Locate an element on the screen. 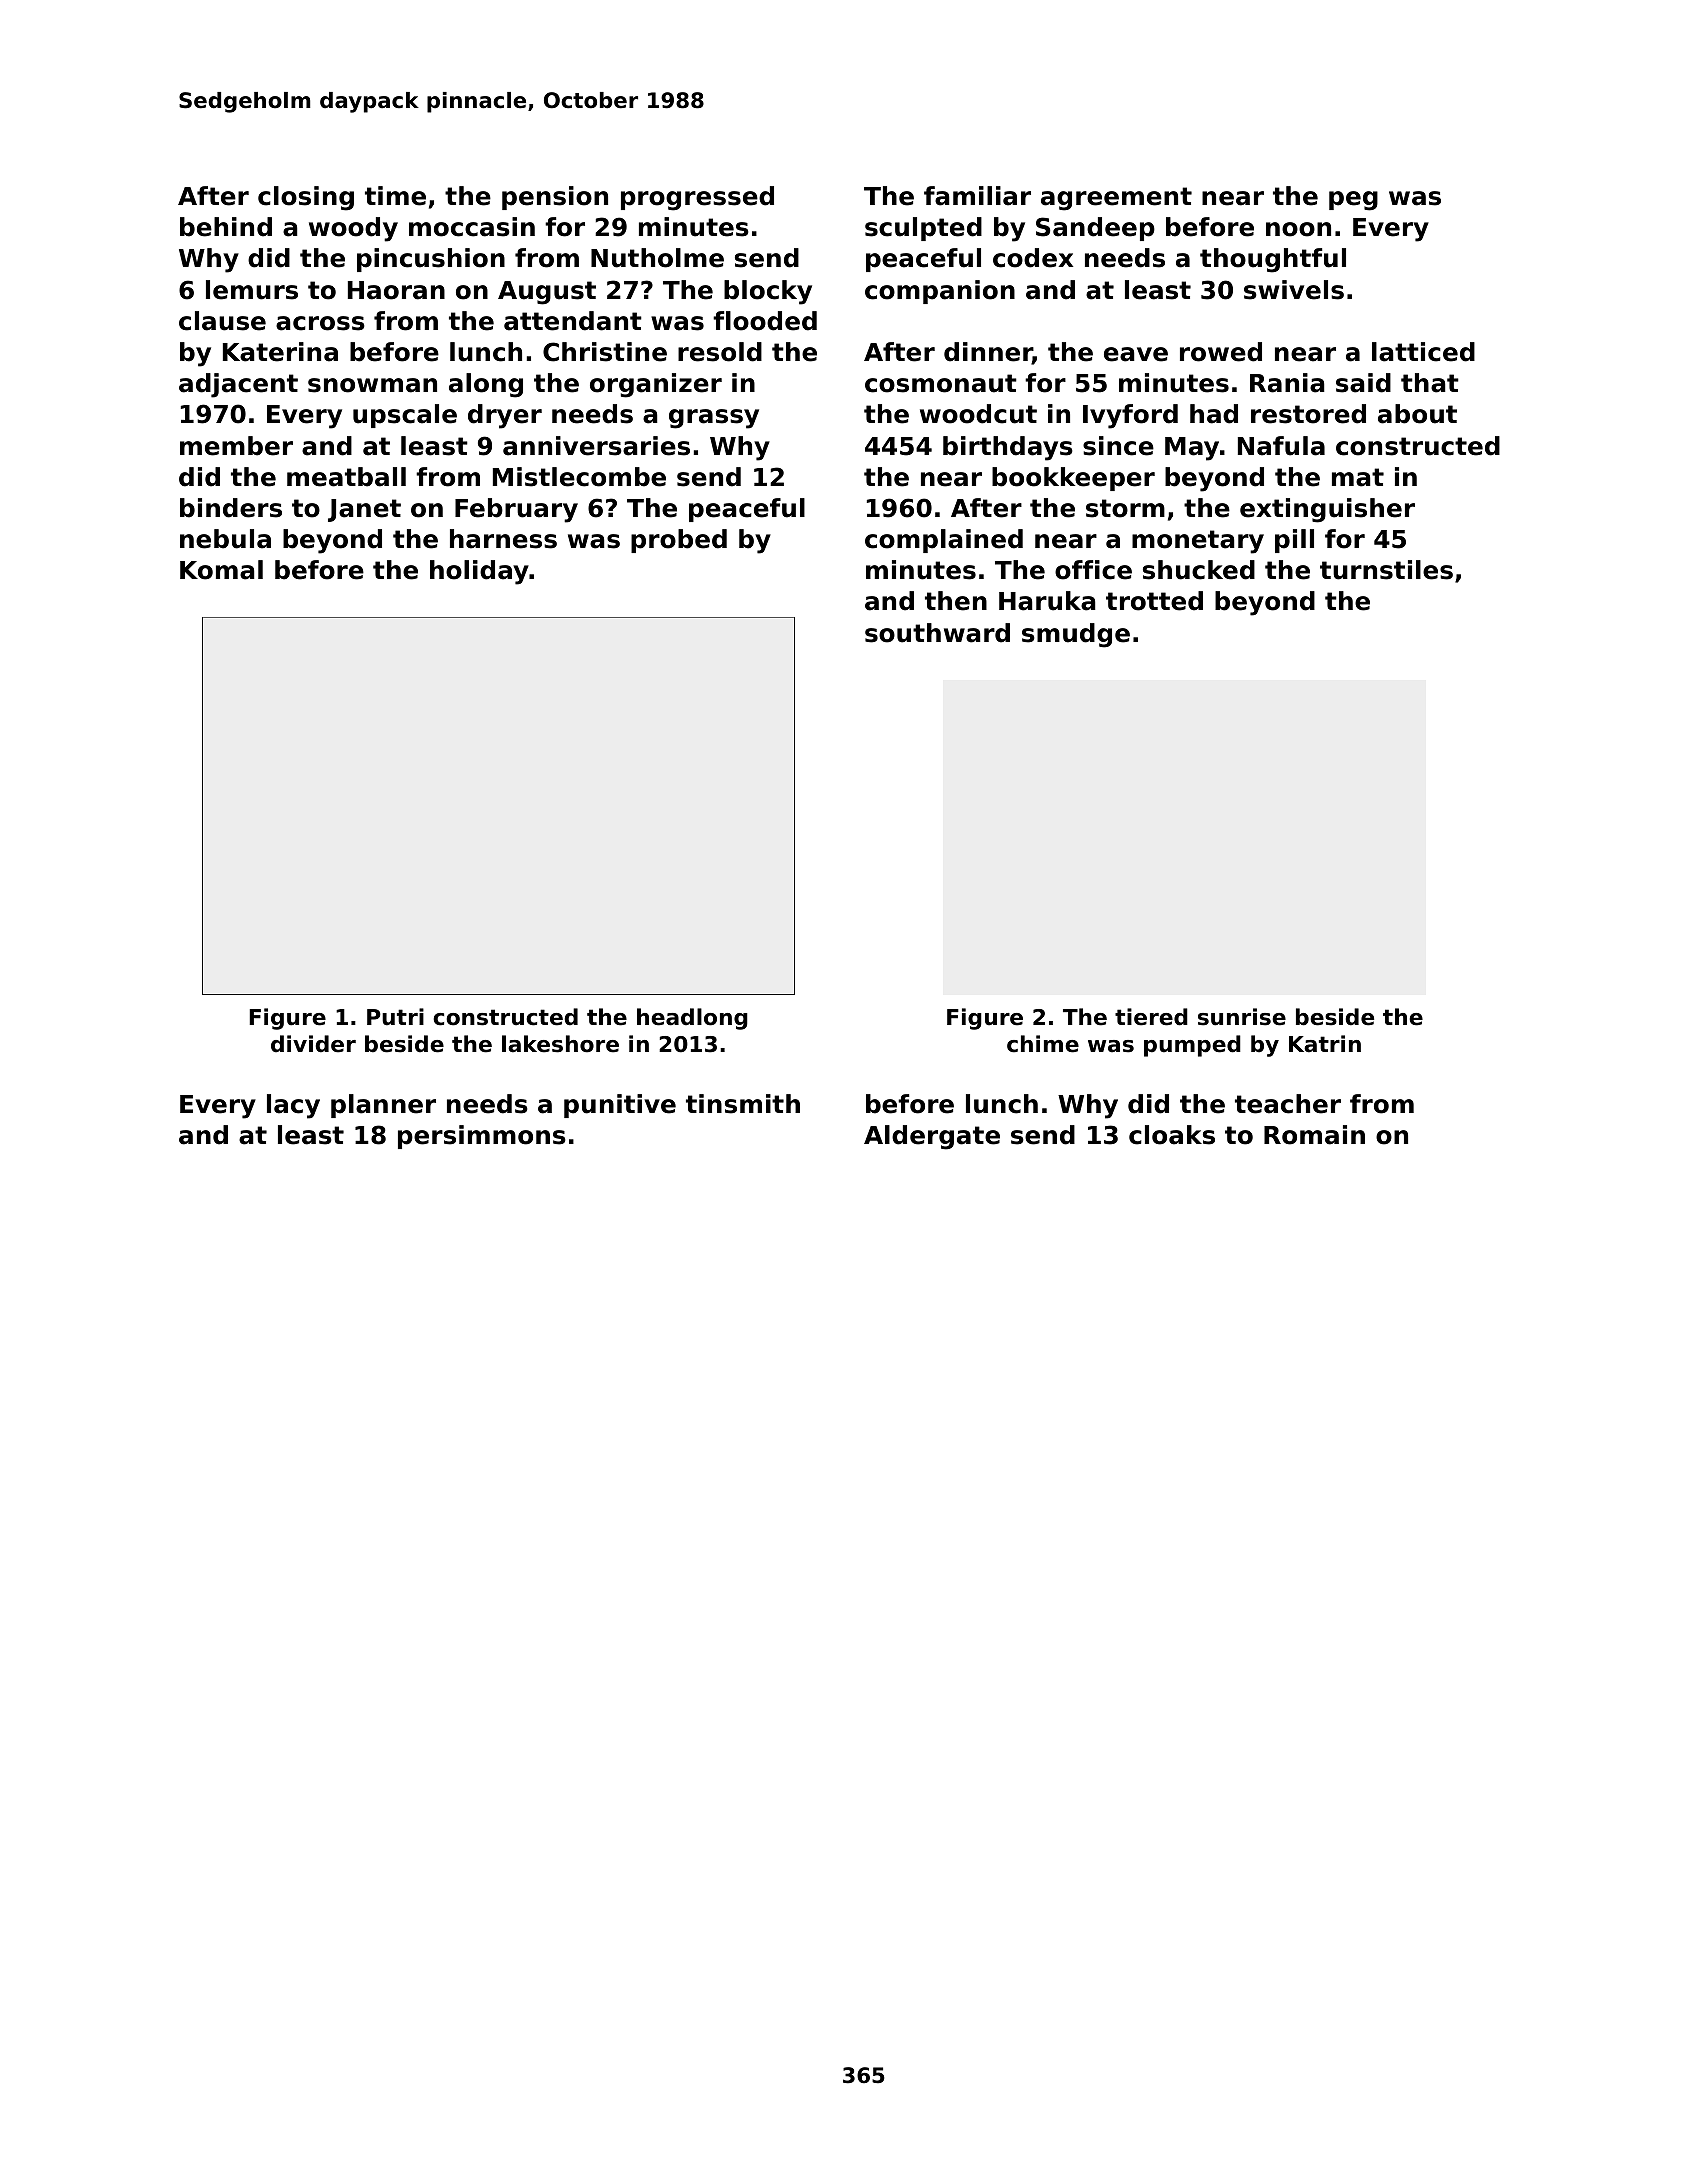 This screenshot has width=1683, height=2178. Putri is located at coordinates (395, 1017).
